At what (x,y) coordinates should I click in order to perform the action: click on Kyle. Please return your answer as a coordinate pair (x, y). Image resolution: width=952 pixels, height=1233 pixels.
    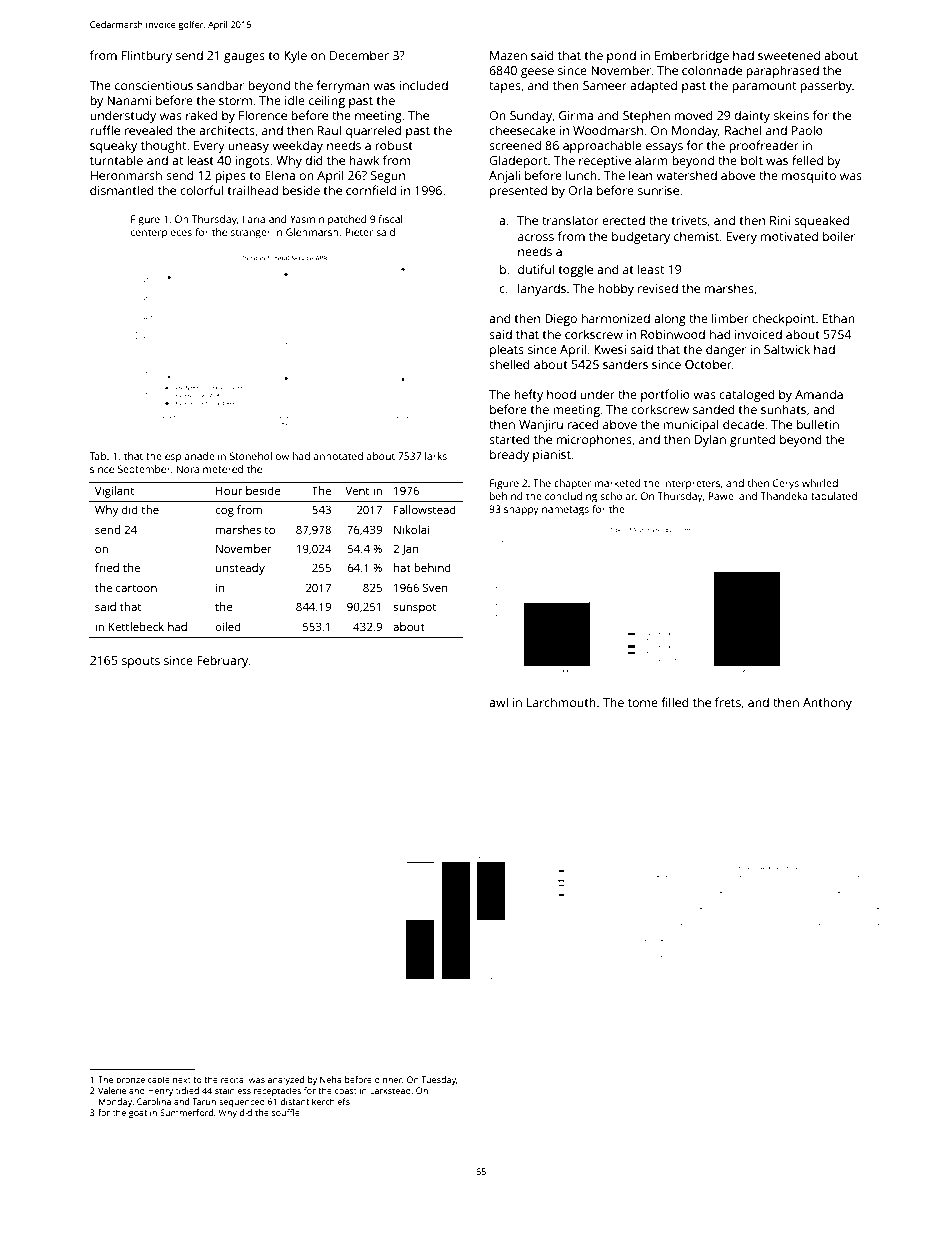
    Looking at the image, I should click on (295, 56).
